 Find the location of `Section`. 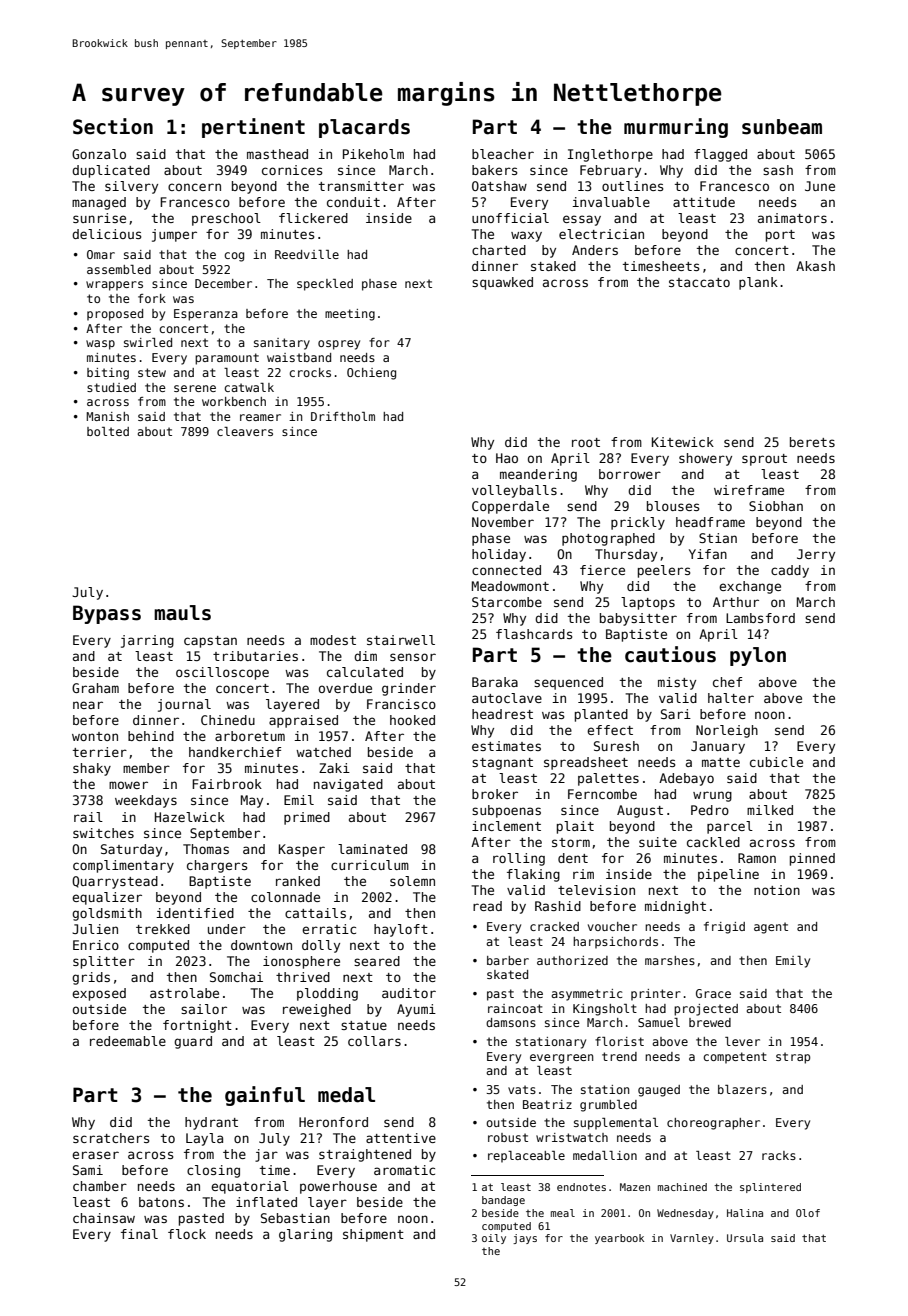

Section is located at coordinates (113, 126).
